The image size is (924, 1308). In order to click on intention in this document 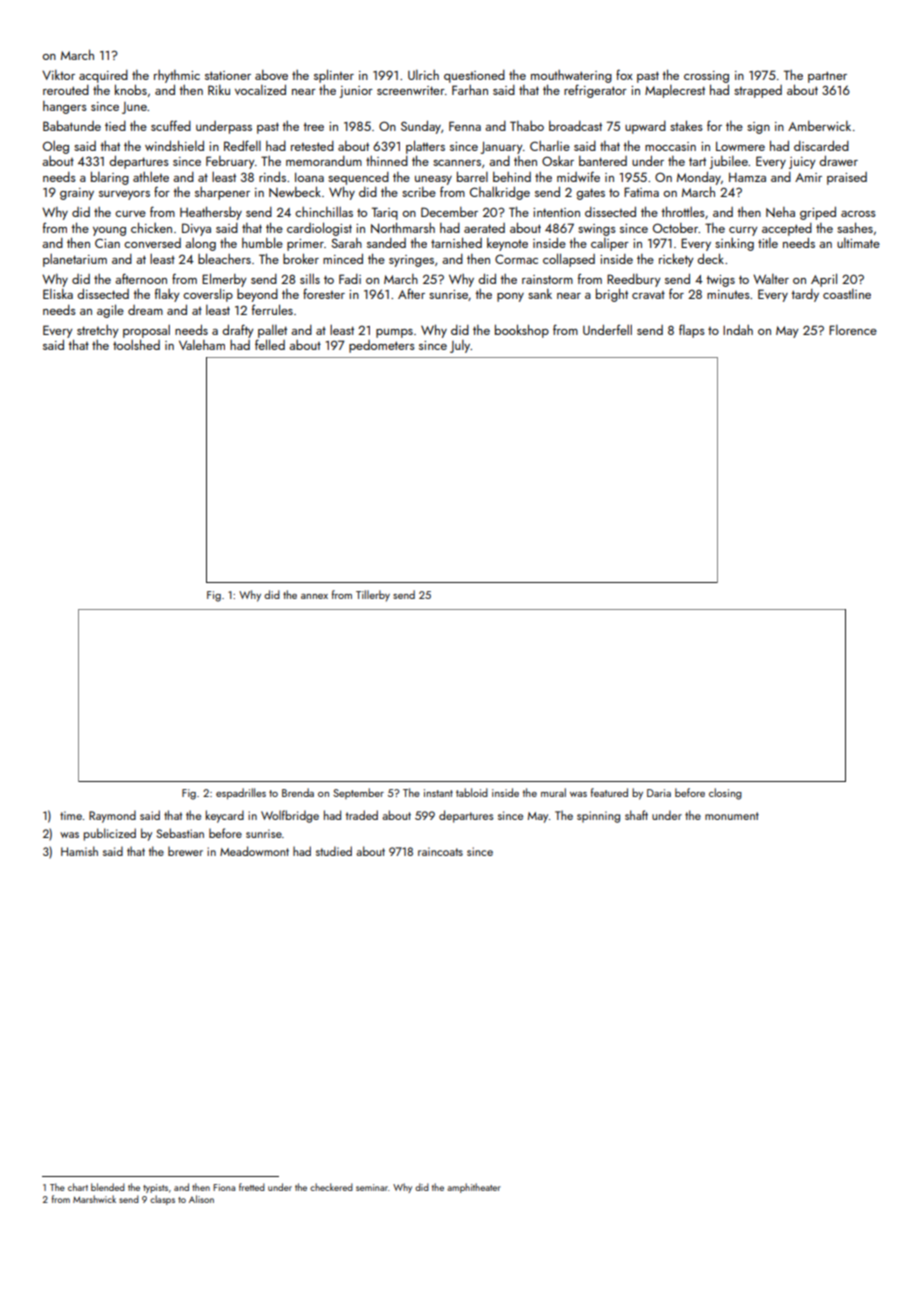, I will do `click(556, 212)`.
